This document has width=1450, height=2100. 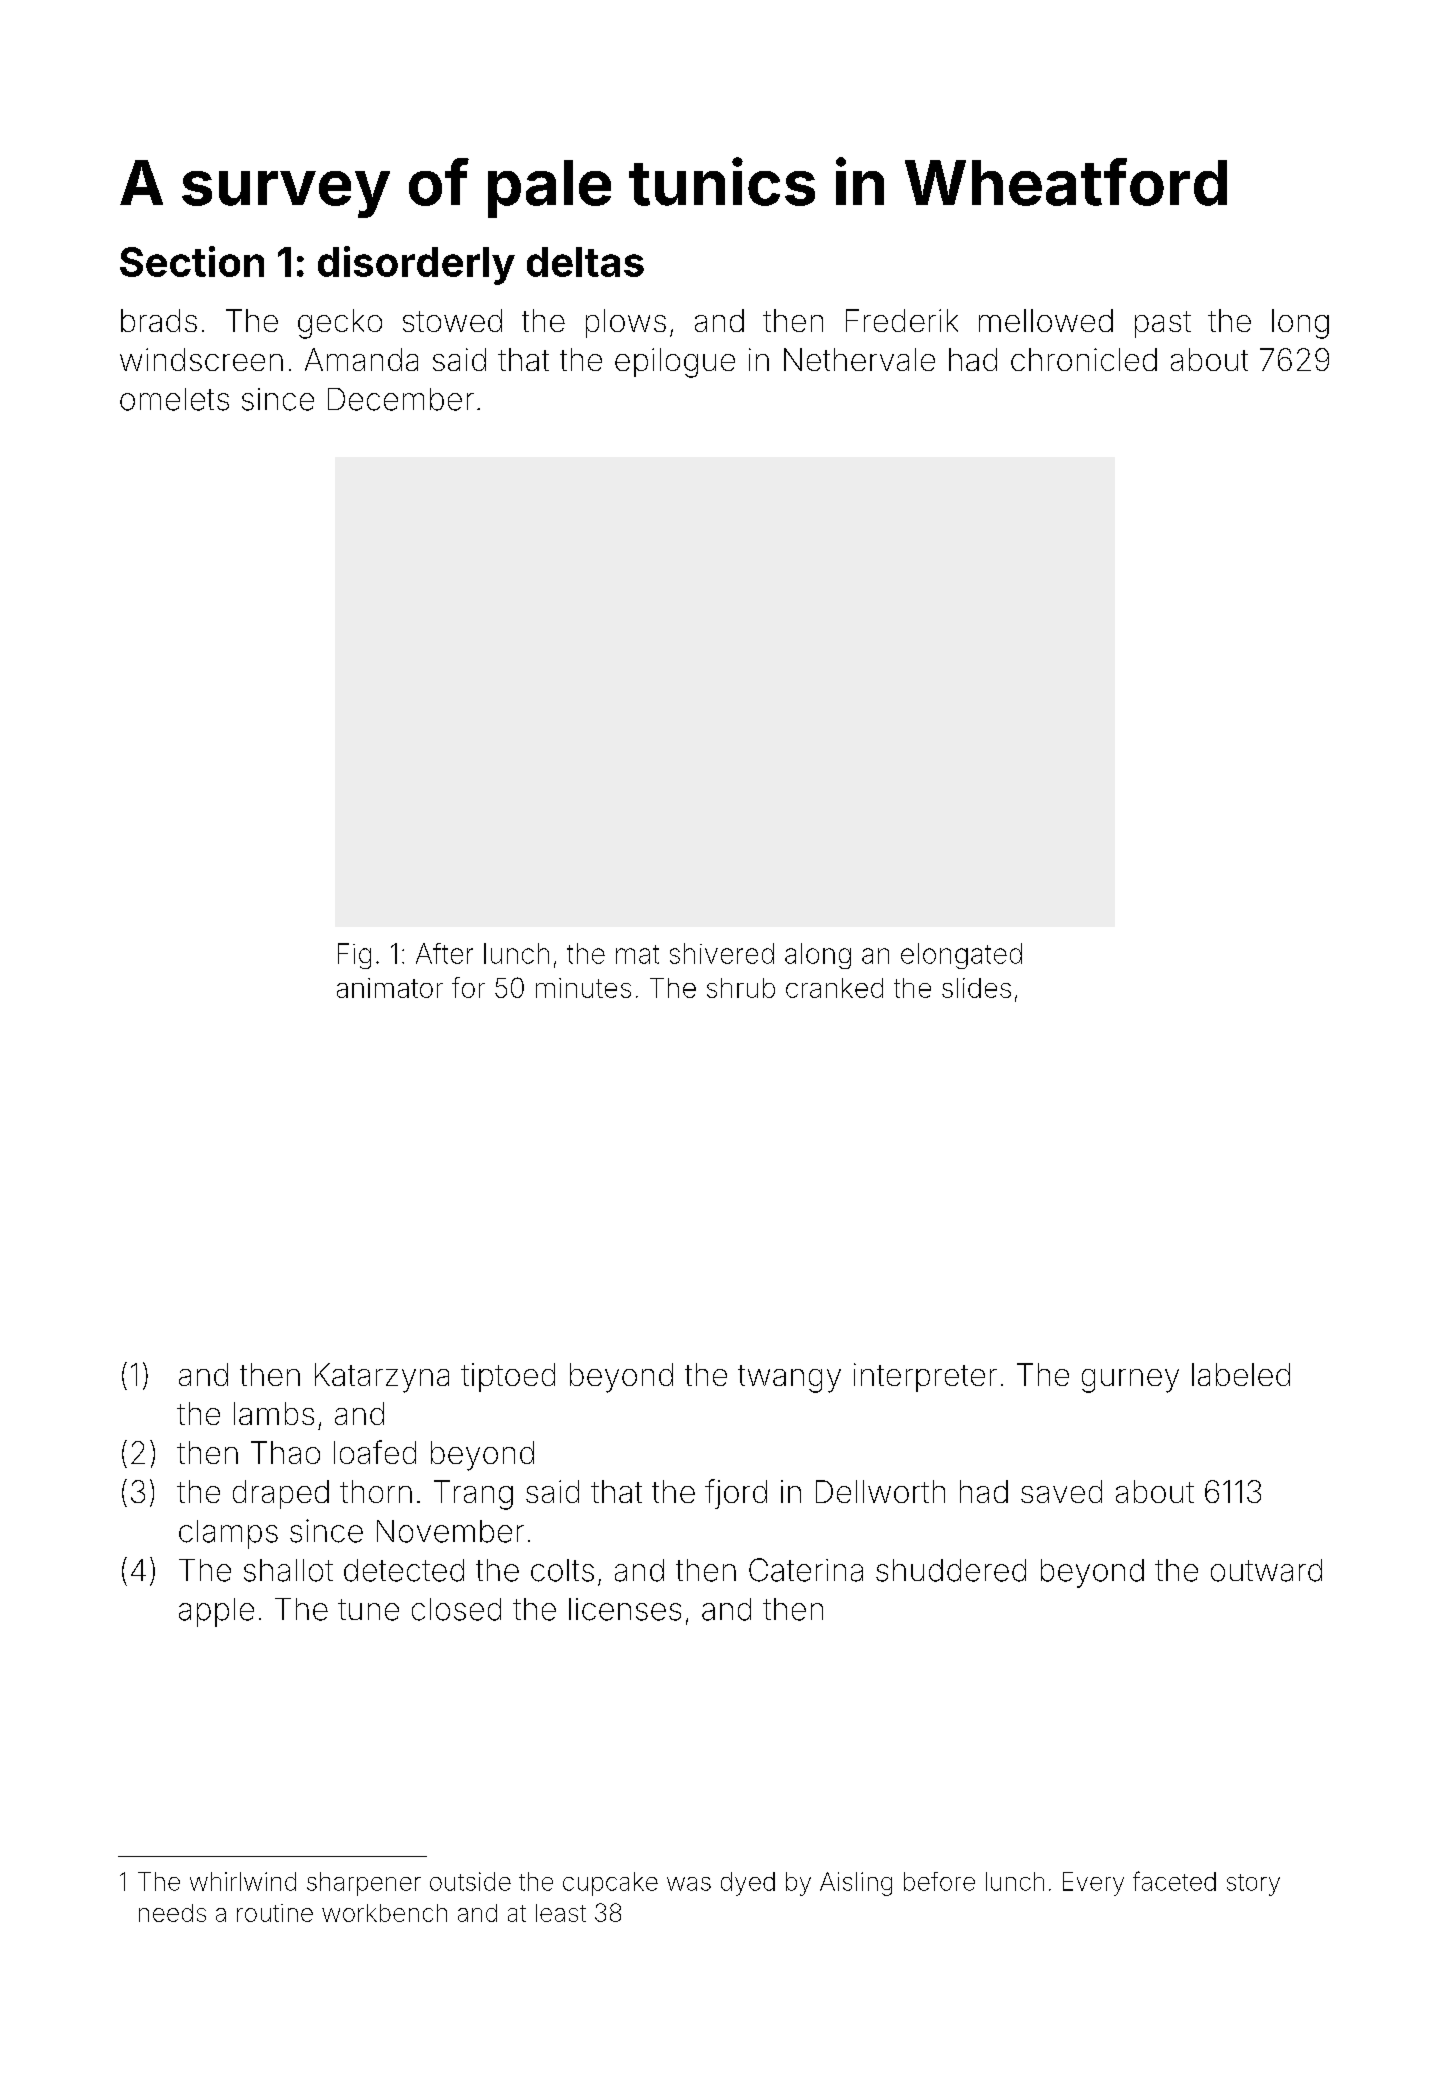 I want to click on cranked, so click(x=834, y=988).
